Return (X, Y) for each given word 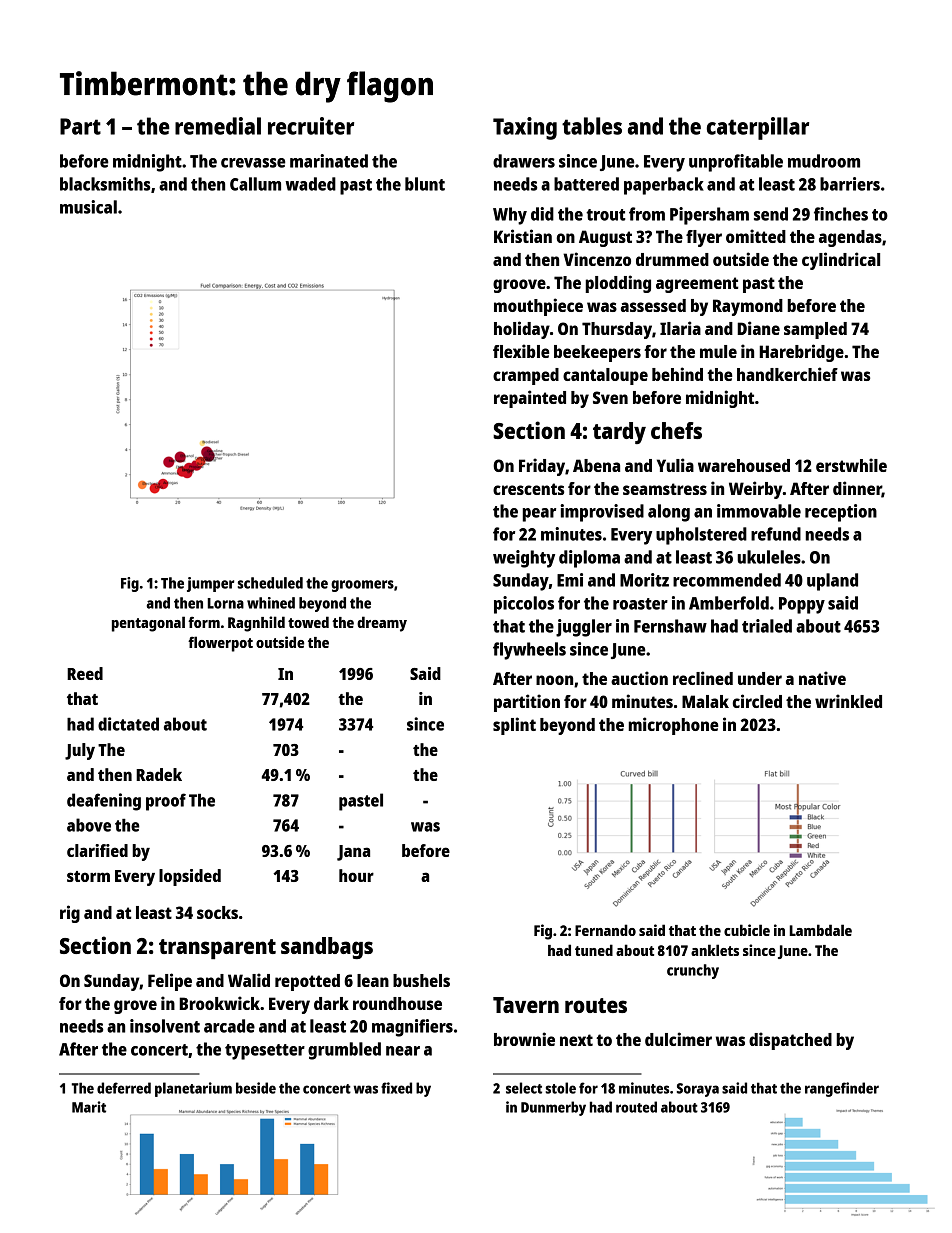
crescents (528, 489)
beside (256, 1088)
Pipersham (709, 216)
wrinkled (848, 701)
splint (514, 726)
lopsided (190, 877)
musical (88, 207)
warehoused (744, 465)
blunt (425, 184)
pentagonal (148, 624)
